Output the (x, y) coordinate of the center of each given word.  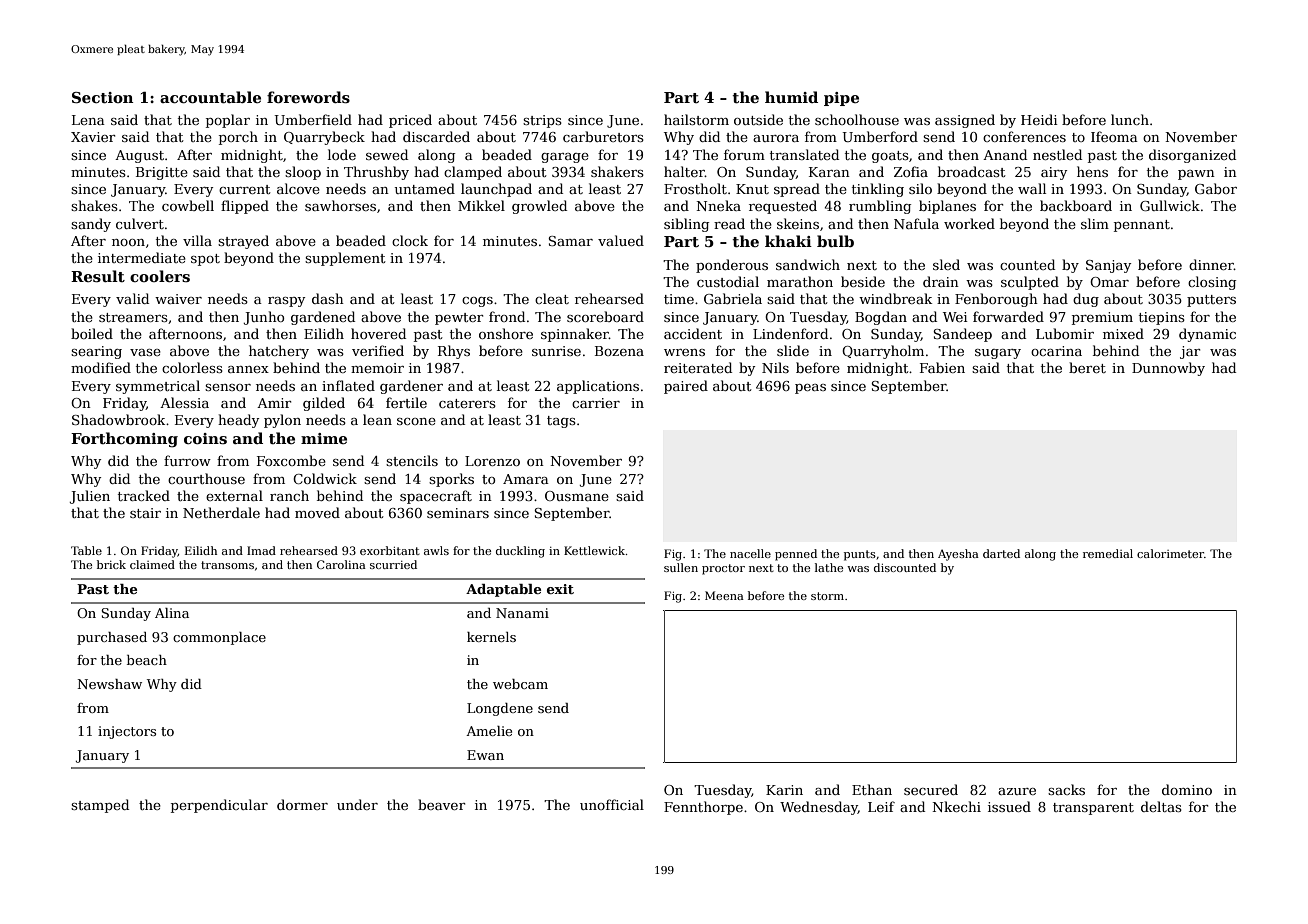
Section (103, 97)
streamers (133, 317)
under (357, 804)
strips (542, 121)
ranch (289, 495)
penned (796, 555)
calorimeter (1170, 553)
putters (1211, 301)
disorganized (1192, 156)
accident (693, 333)
